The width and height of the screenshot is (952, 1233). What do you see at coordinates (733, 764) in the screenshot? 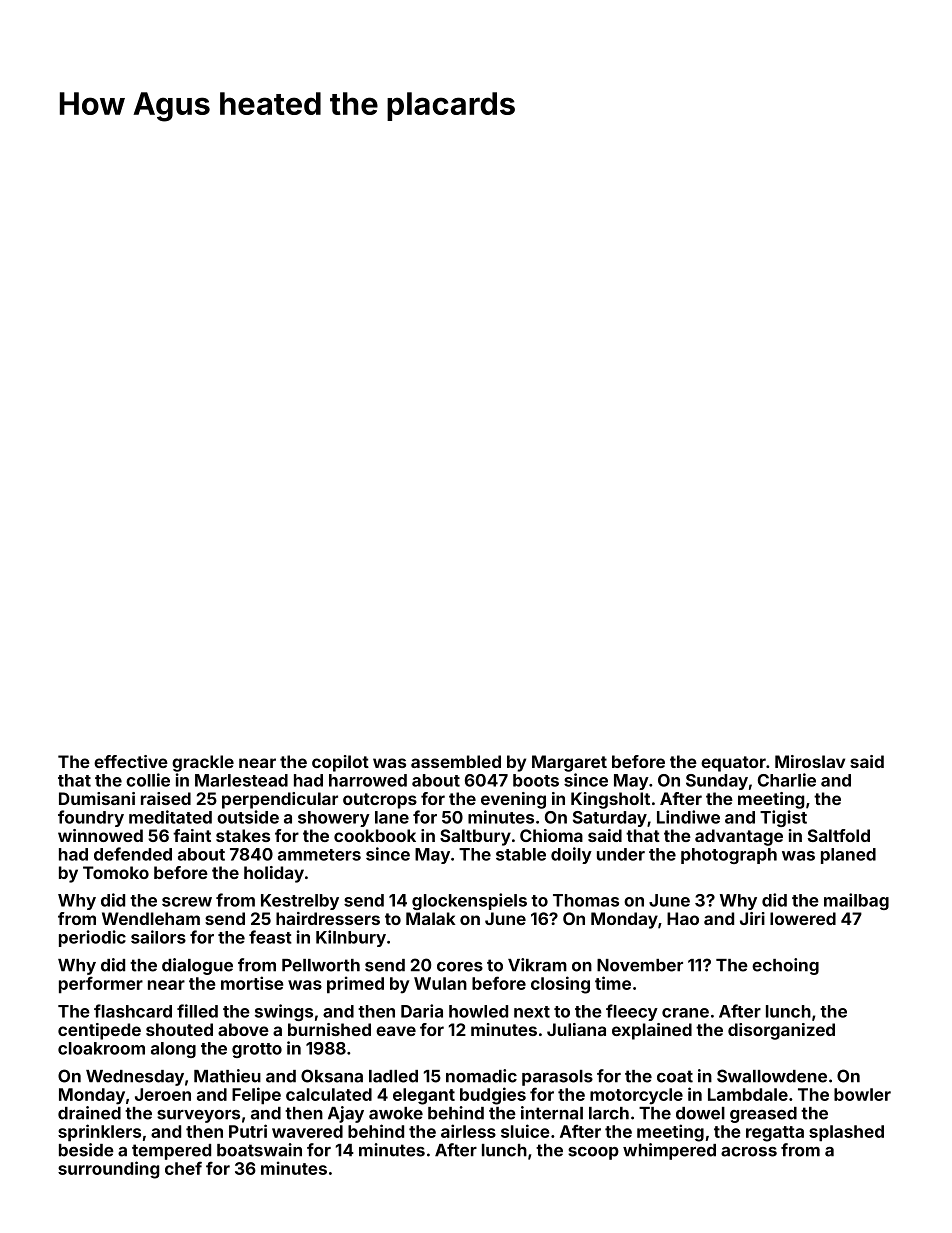
I see `equator` at bounding box center [733, 764].
